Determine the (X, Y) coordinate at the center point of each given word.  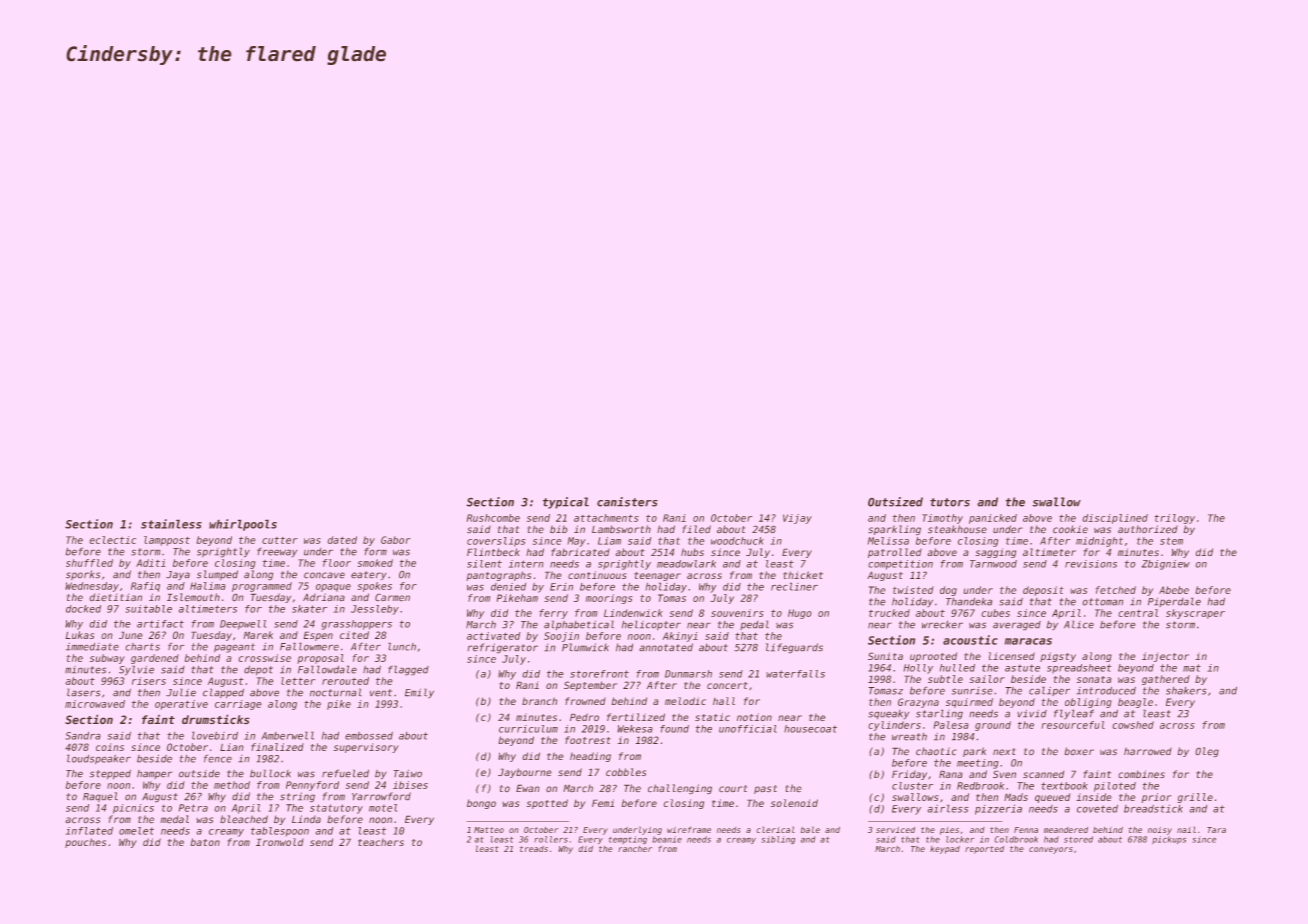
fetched (1116, 590)
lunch (402, 647)
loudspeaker (99, 759)
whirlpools (243, 525)
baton (205, 842)
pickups (1169, 840)
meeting (978, 764)
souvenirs (737, 613)
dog (948, 591)
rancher (635, 849)
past (765, 789)
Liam (609, 541)
